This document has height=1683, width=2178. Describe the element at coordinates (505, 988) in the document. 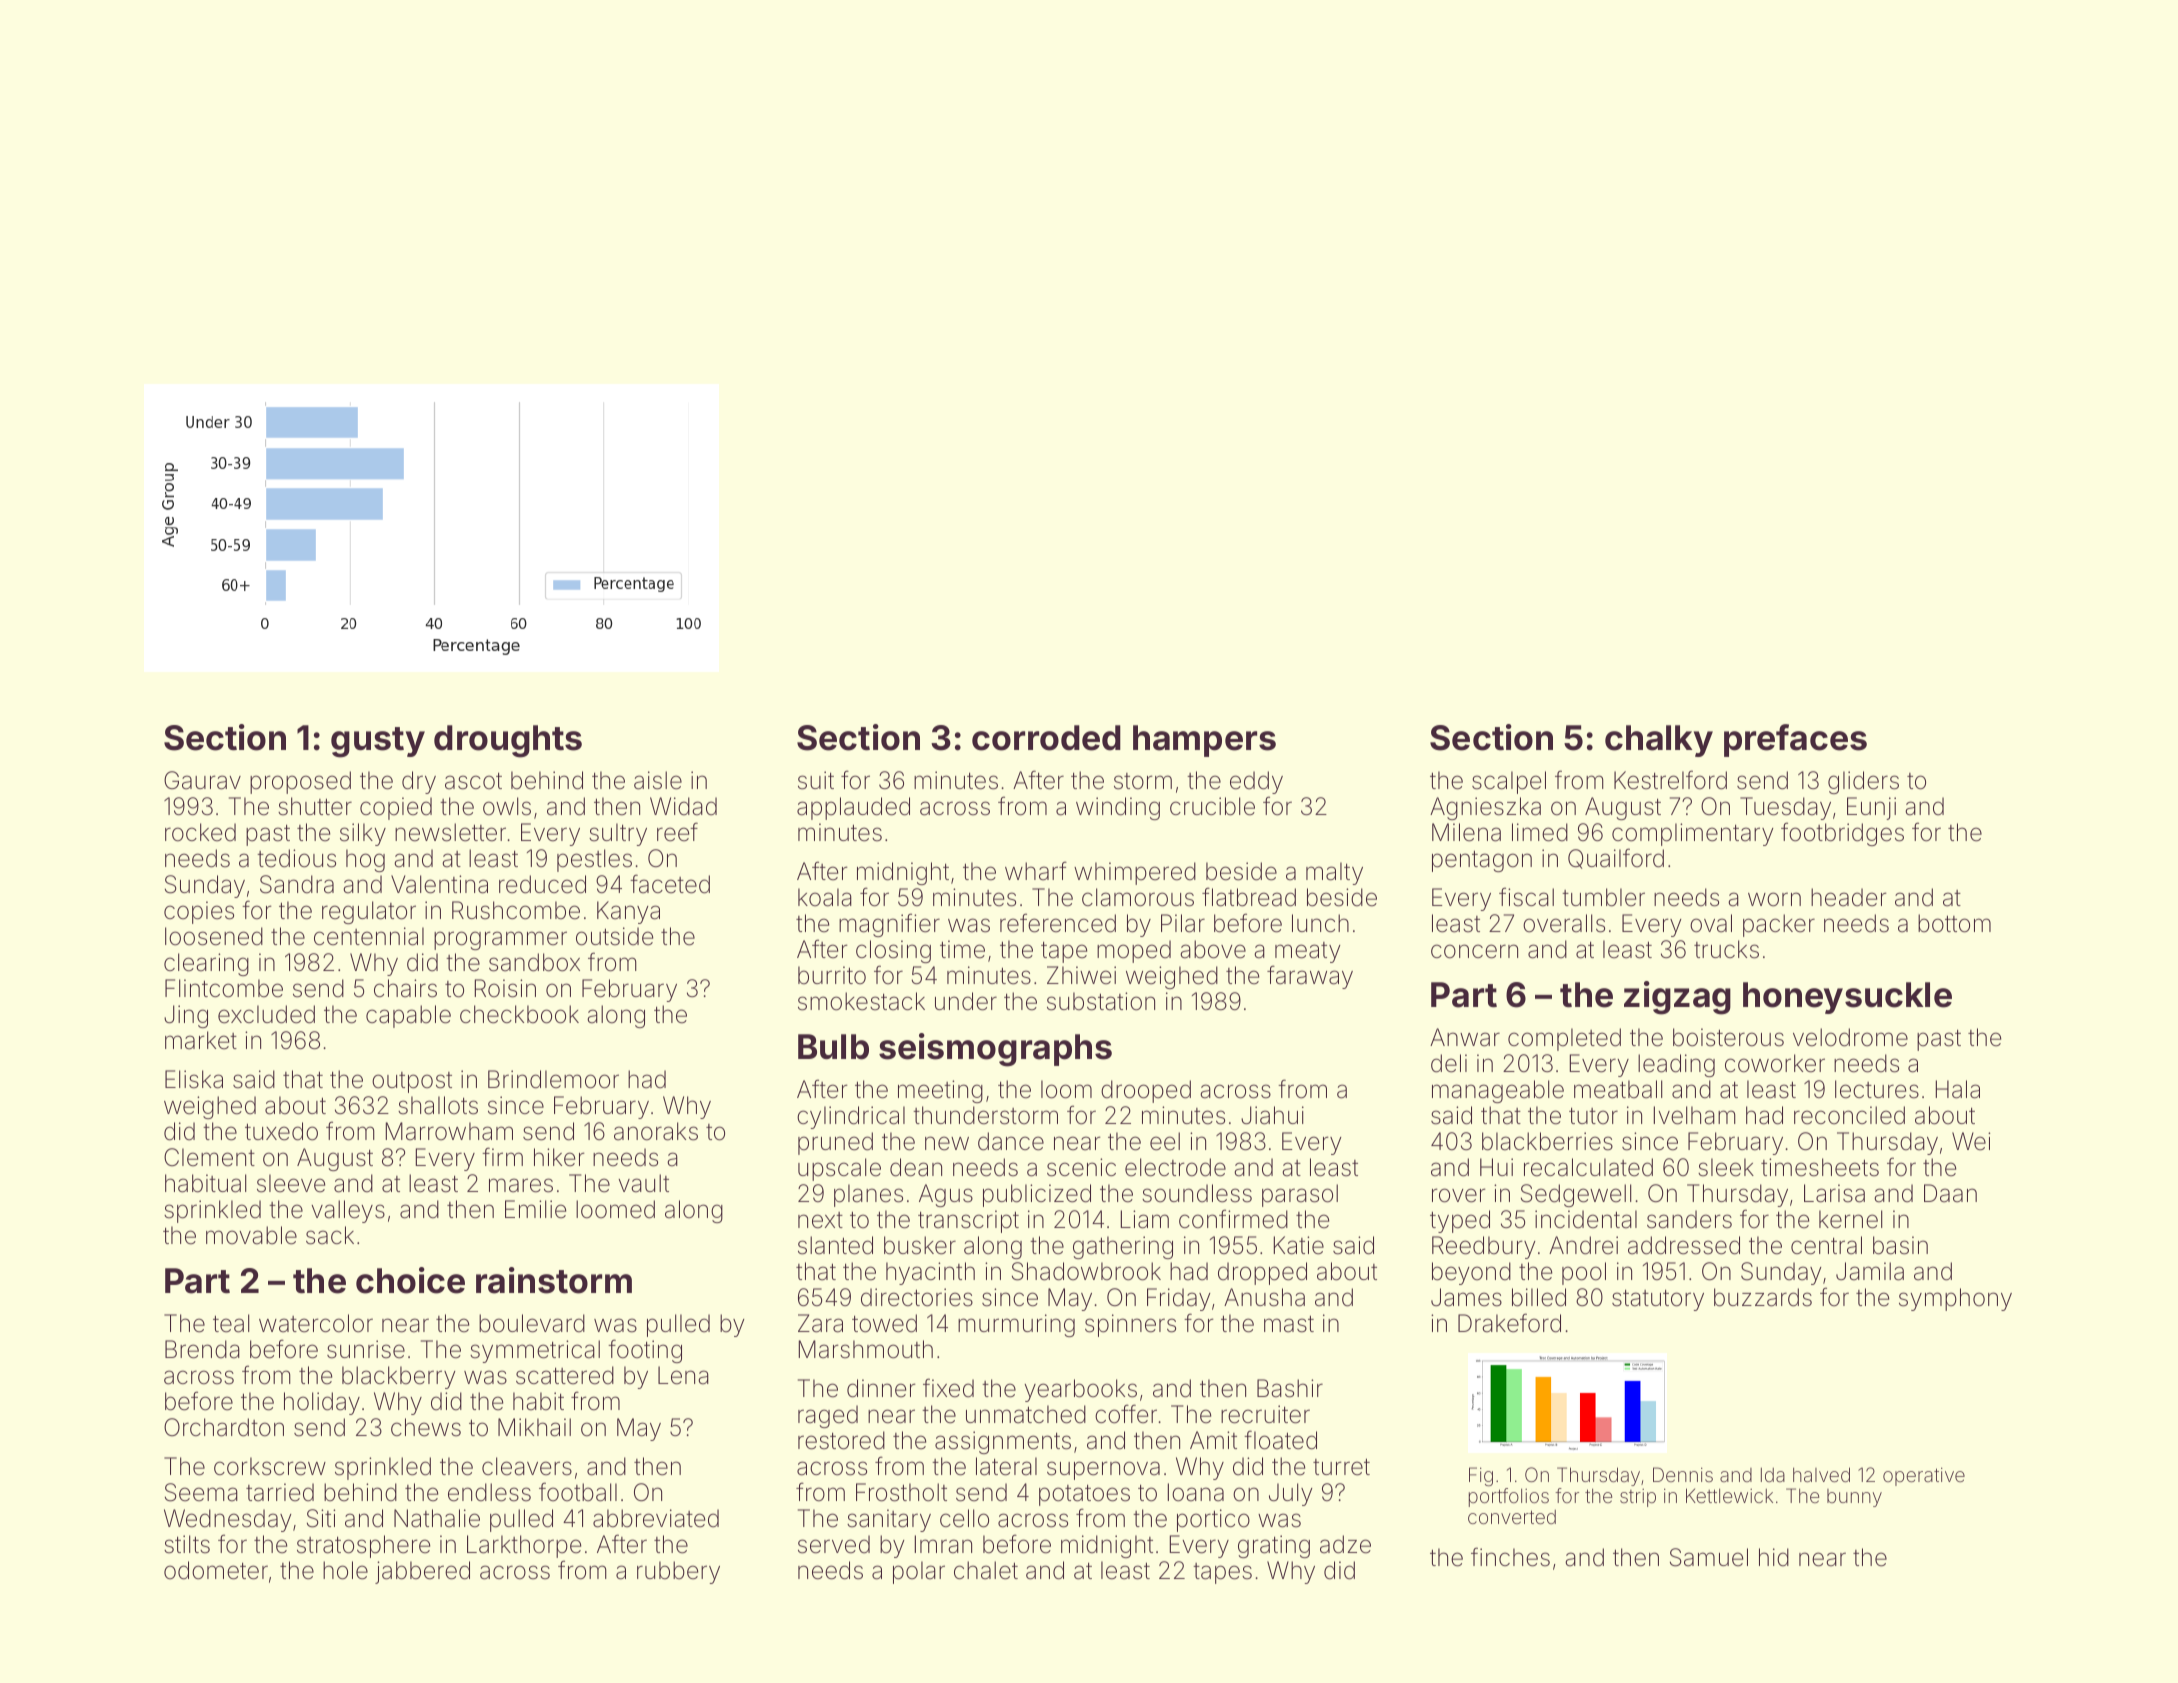

I see `Roisin` at that location.
